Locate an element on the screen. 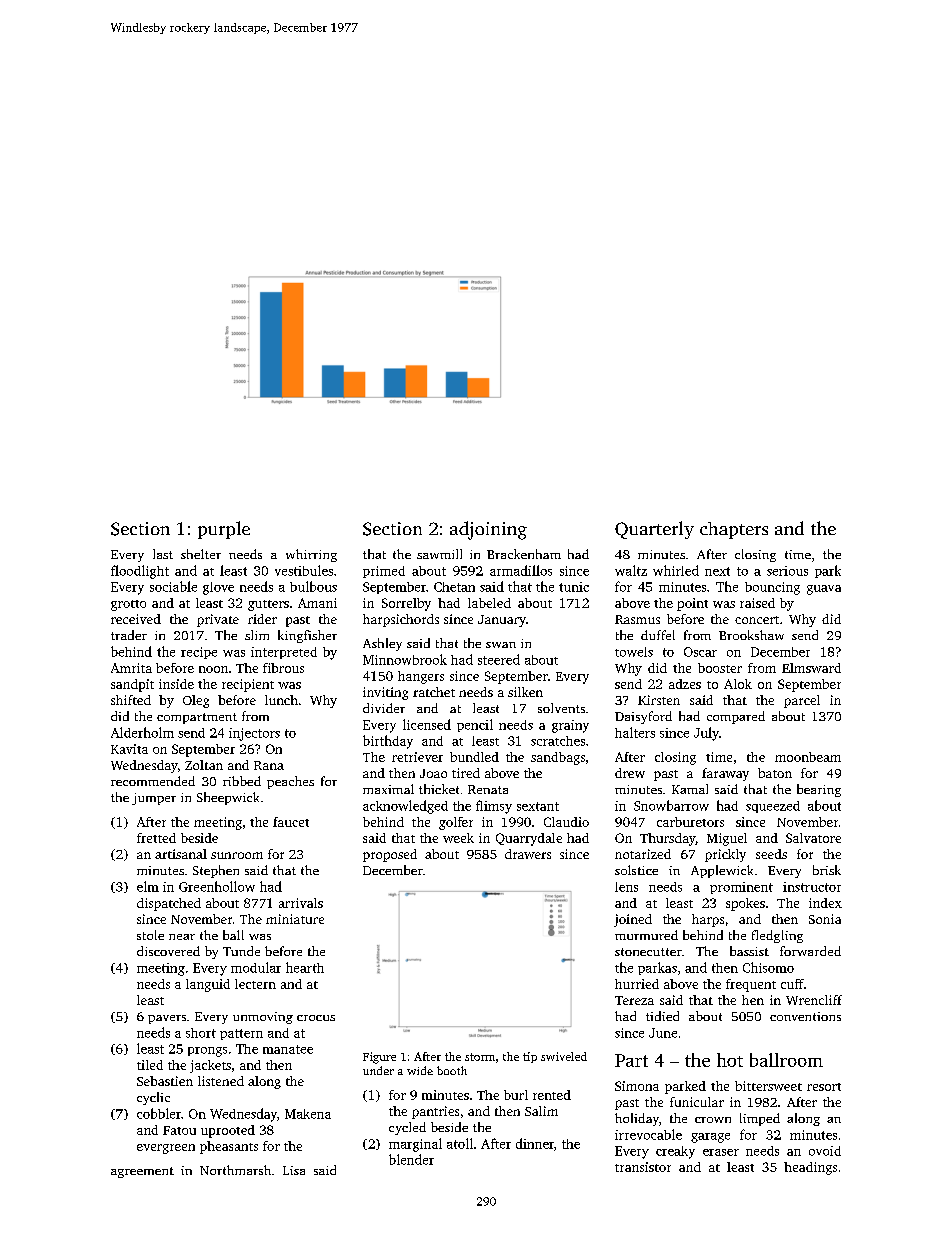 The height and width of the screenshot is (1233, 952). transistor is located at coordinates (643, 1167).
